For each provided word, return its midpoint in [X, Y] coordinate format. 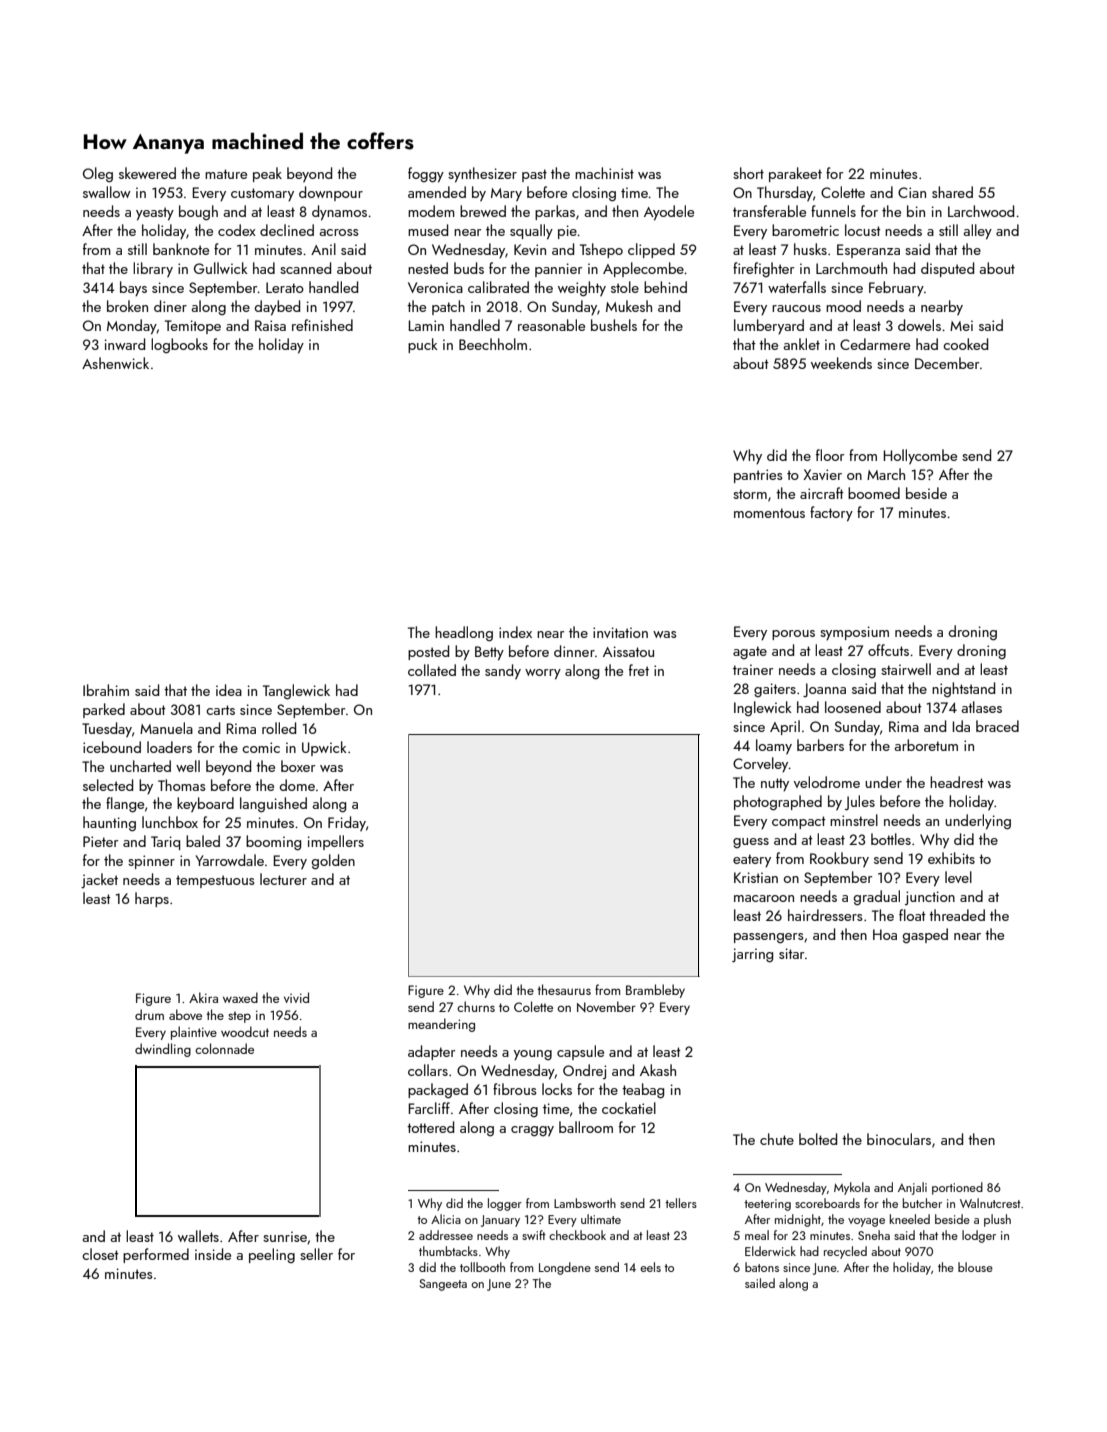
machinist [604, 173]
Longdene [565, 1268]
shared [952, 192]
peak [267, 174]
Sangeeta [443, 1285]
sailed [760, 1283]
